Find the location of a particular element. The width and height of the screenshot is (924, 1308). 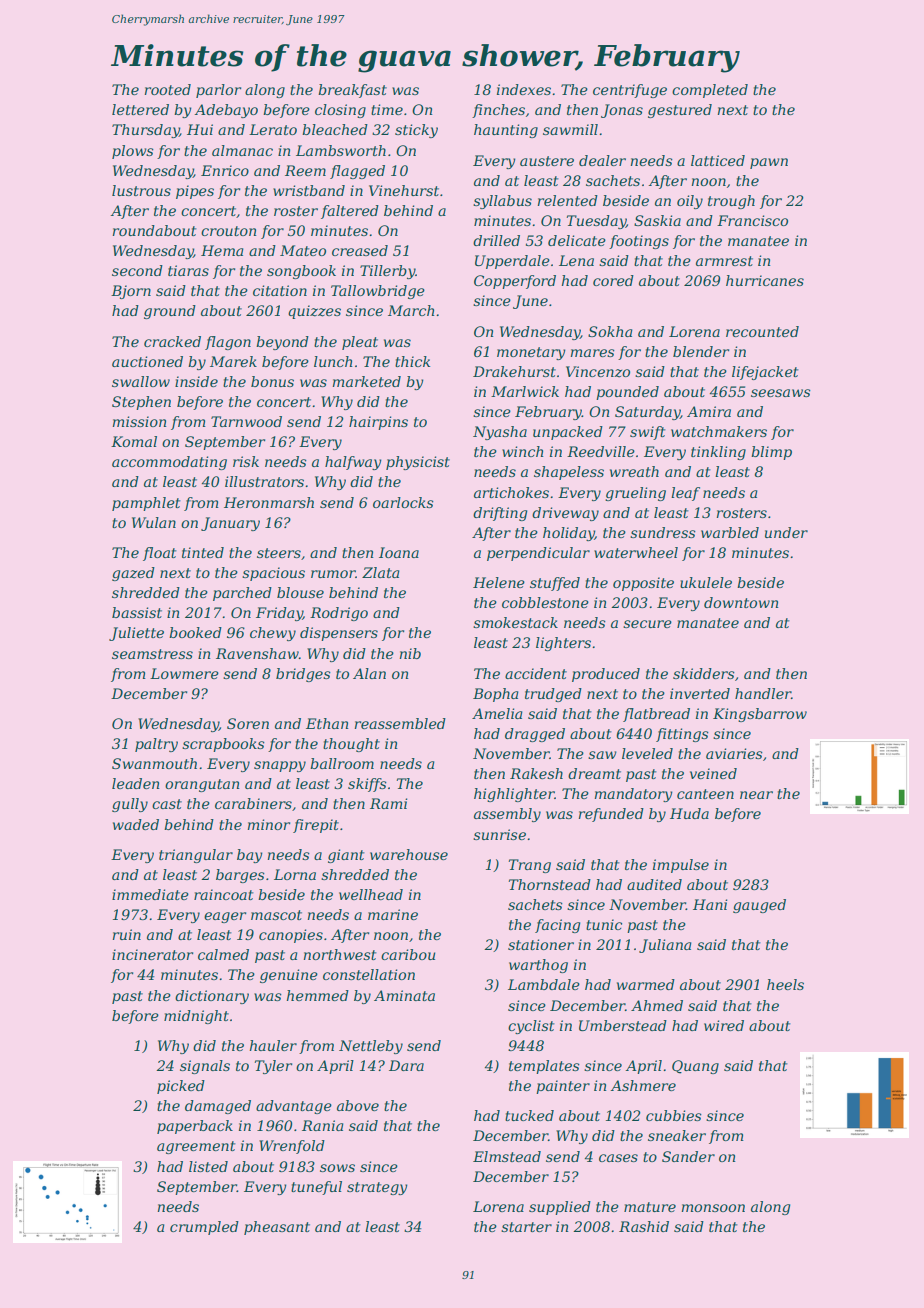

physicist is located at coordinates (418, 463).
